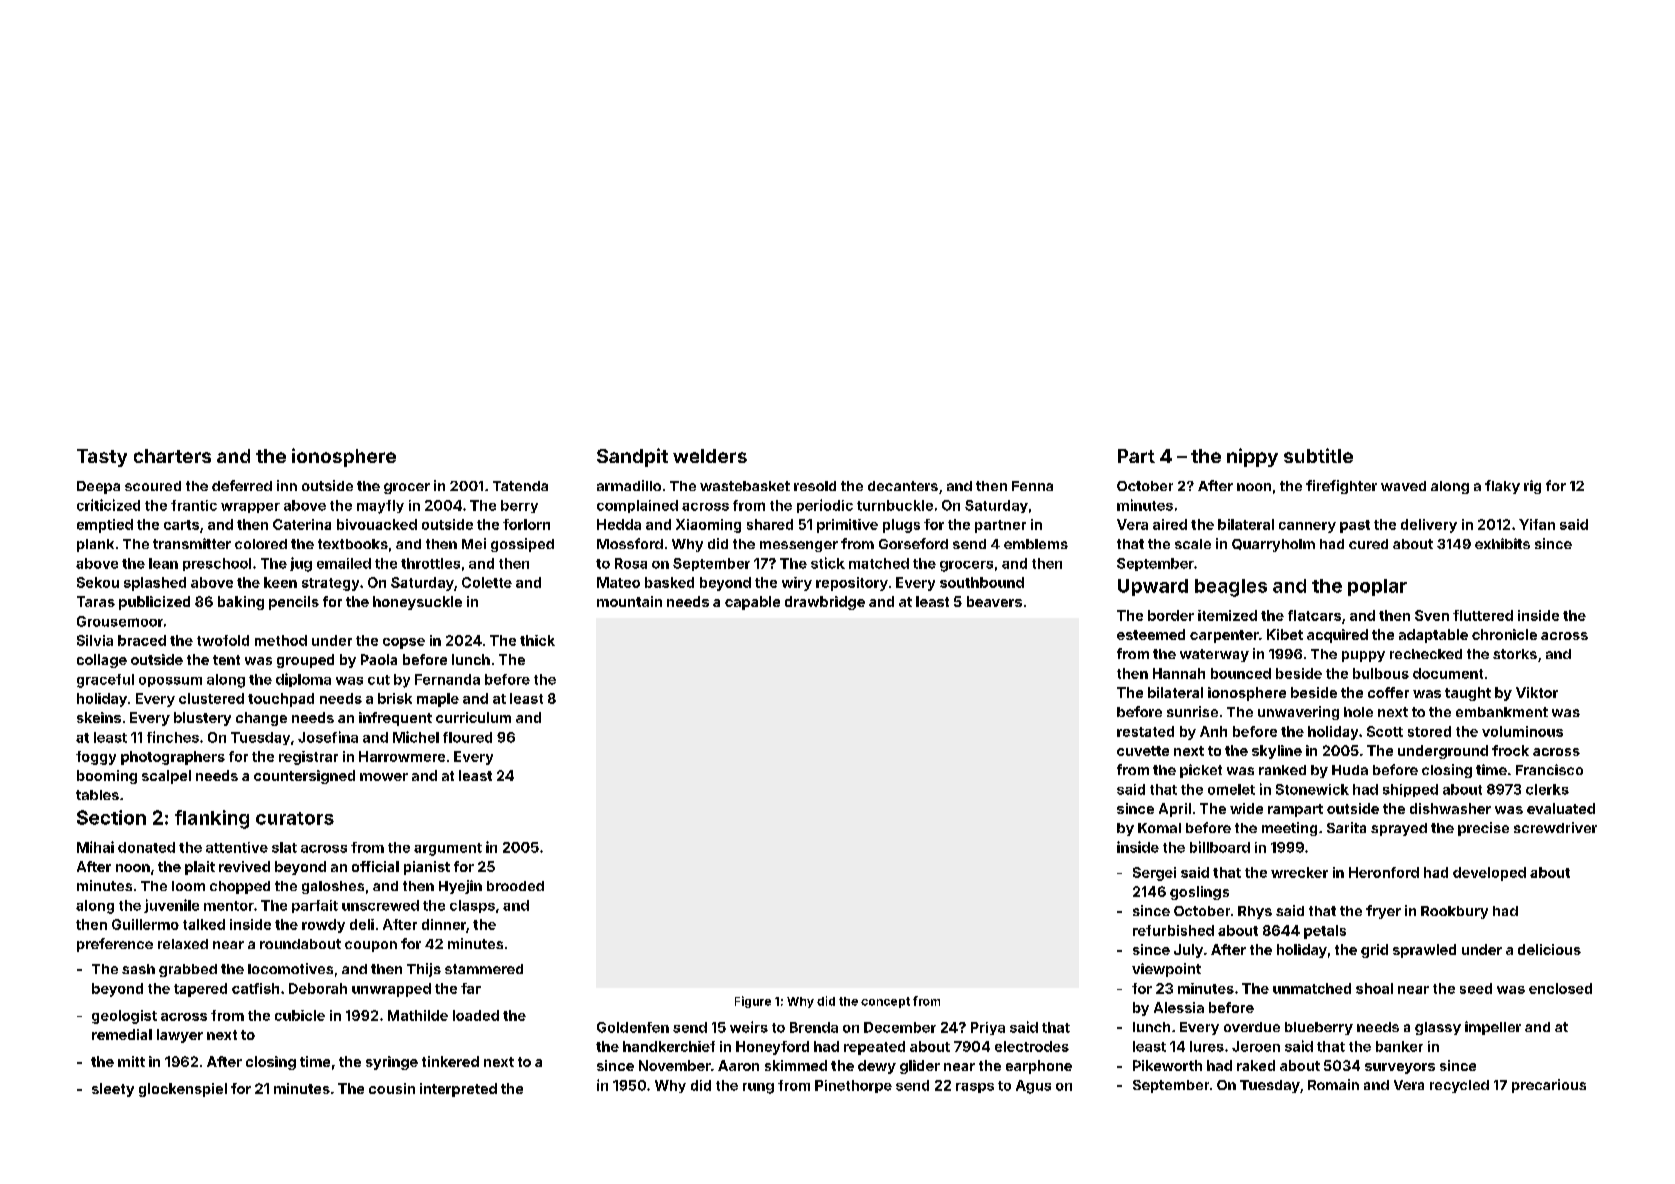 This document has height=1184, width=1675. Describe the element at coordinates (1403, 486) in the document. I see `waved` at that location.
